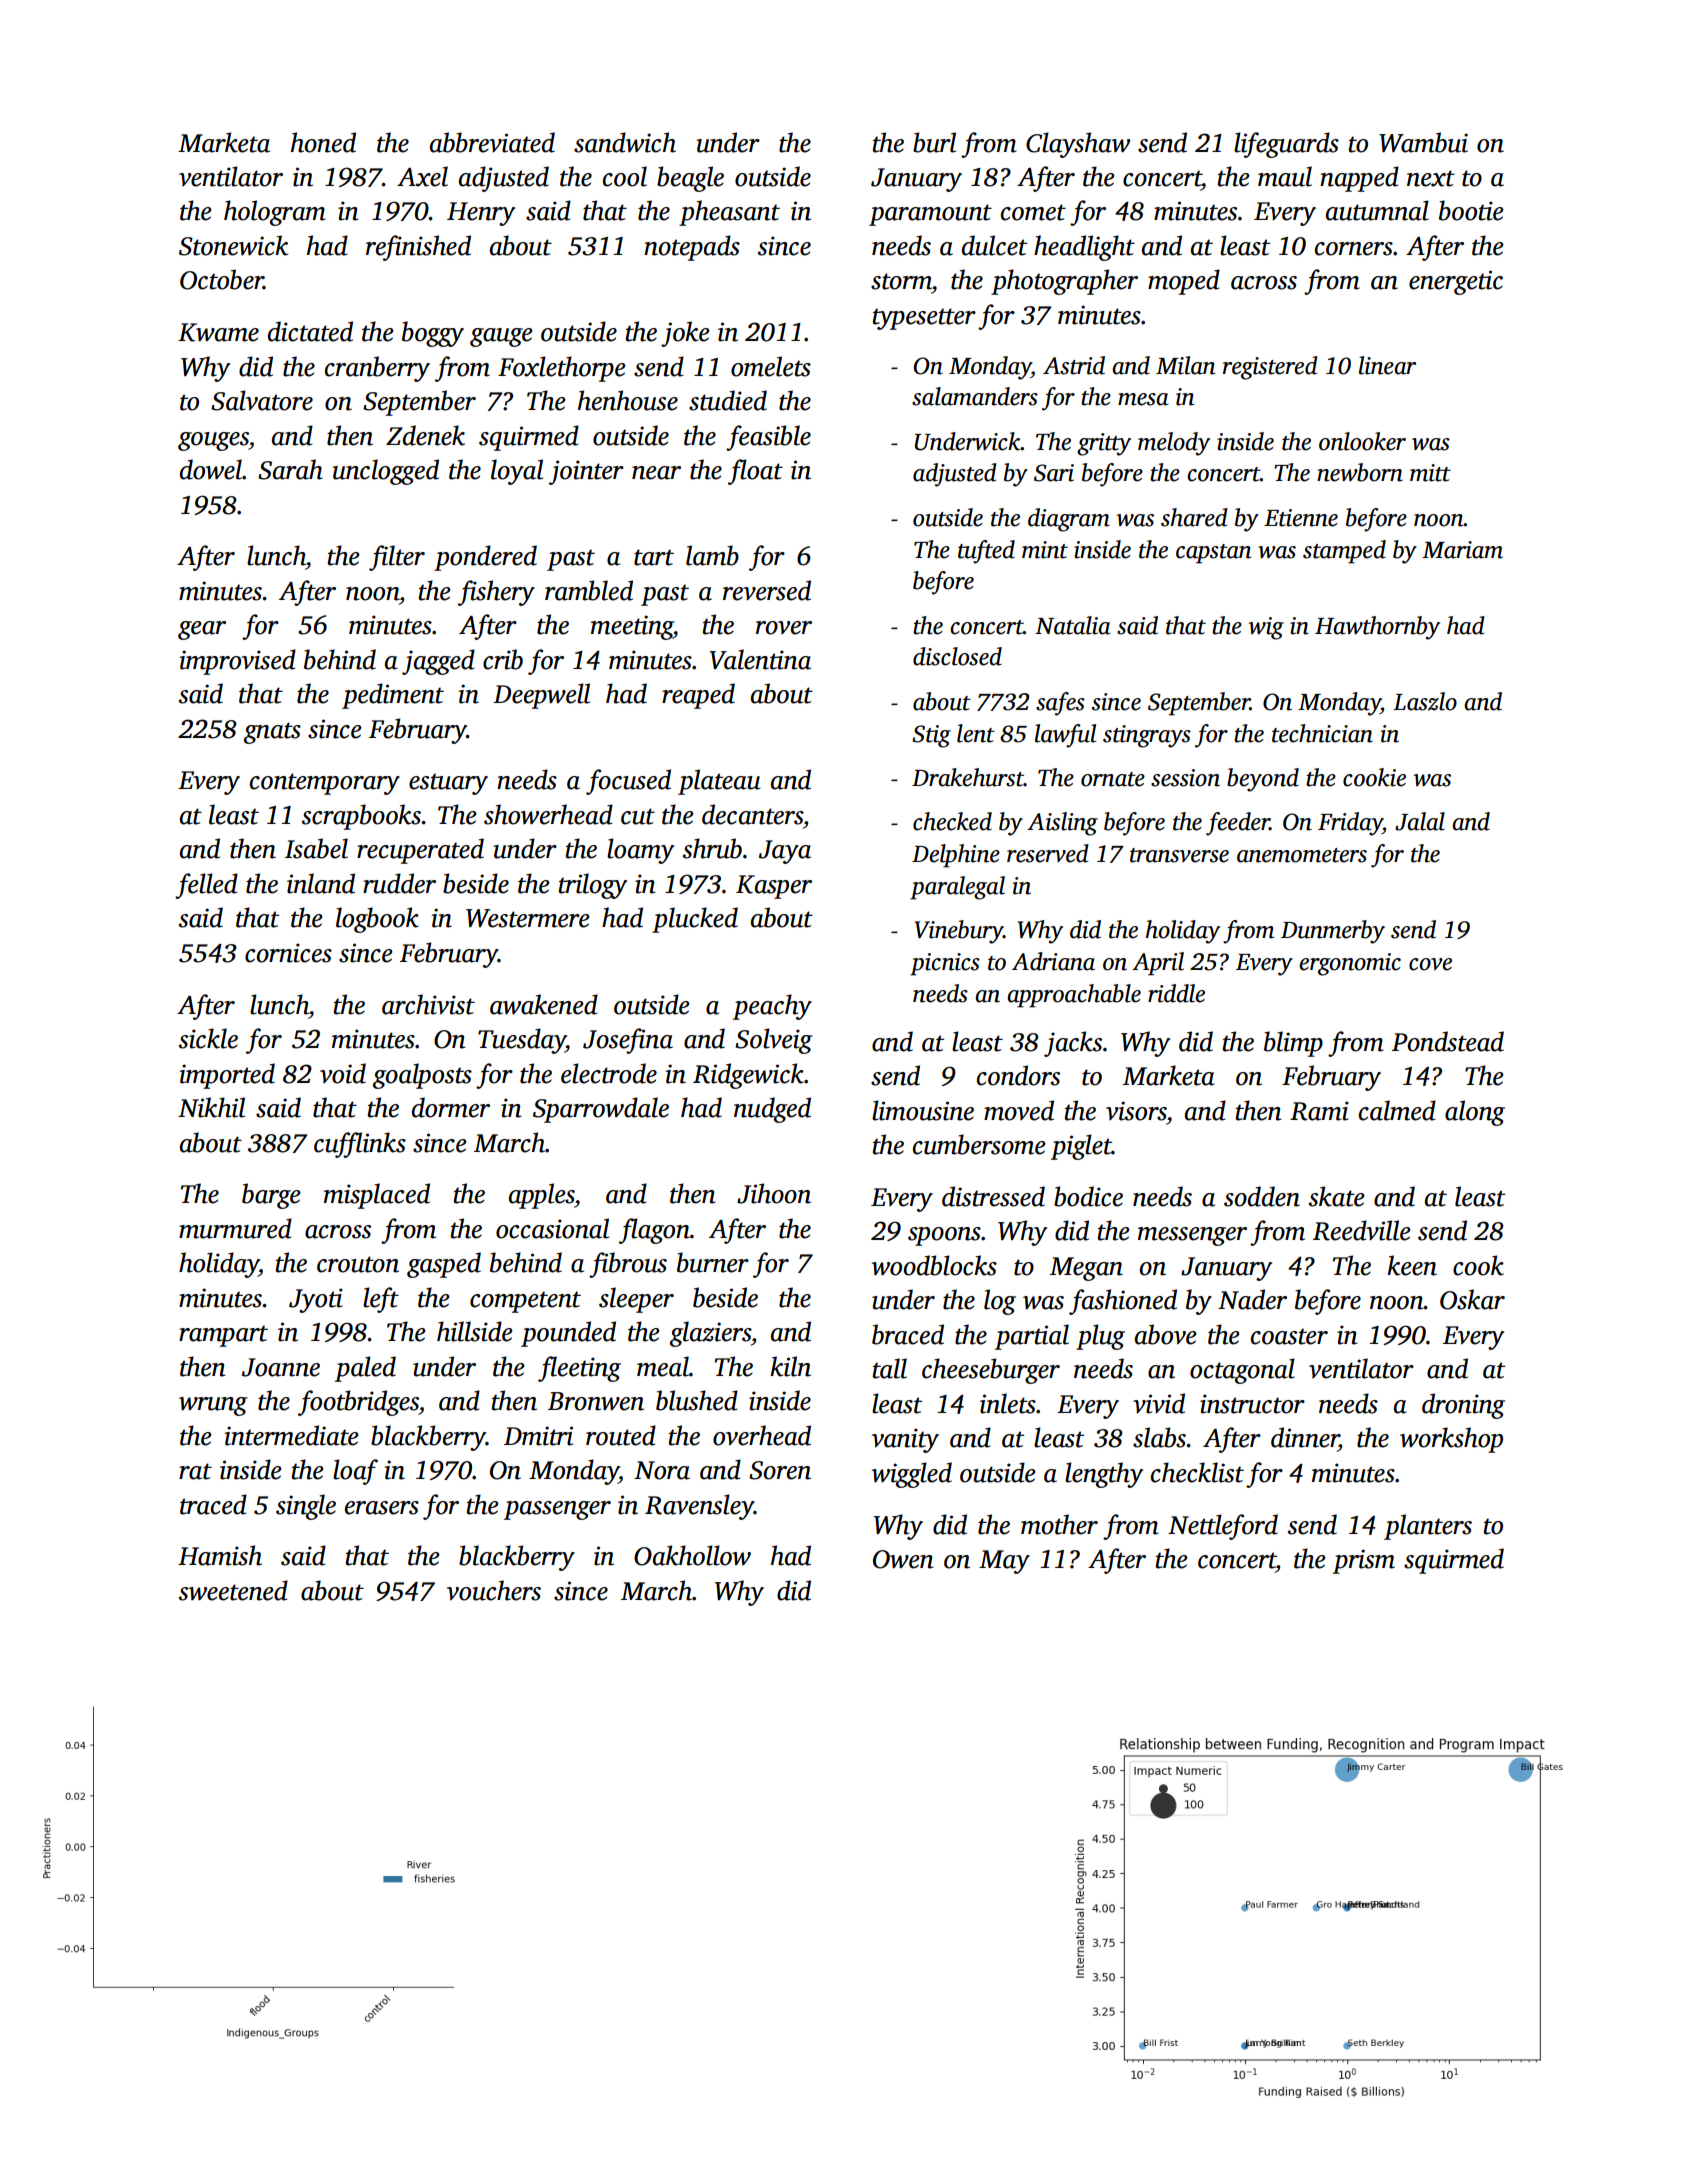 Image resolution: width=1683 pixels, height=2178 pixels. What do you see at coordinates (542, 1196) in the page?
I see `apples` at bounding box center [542, 1196].
